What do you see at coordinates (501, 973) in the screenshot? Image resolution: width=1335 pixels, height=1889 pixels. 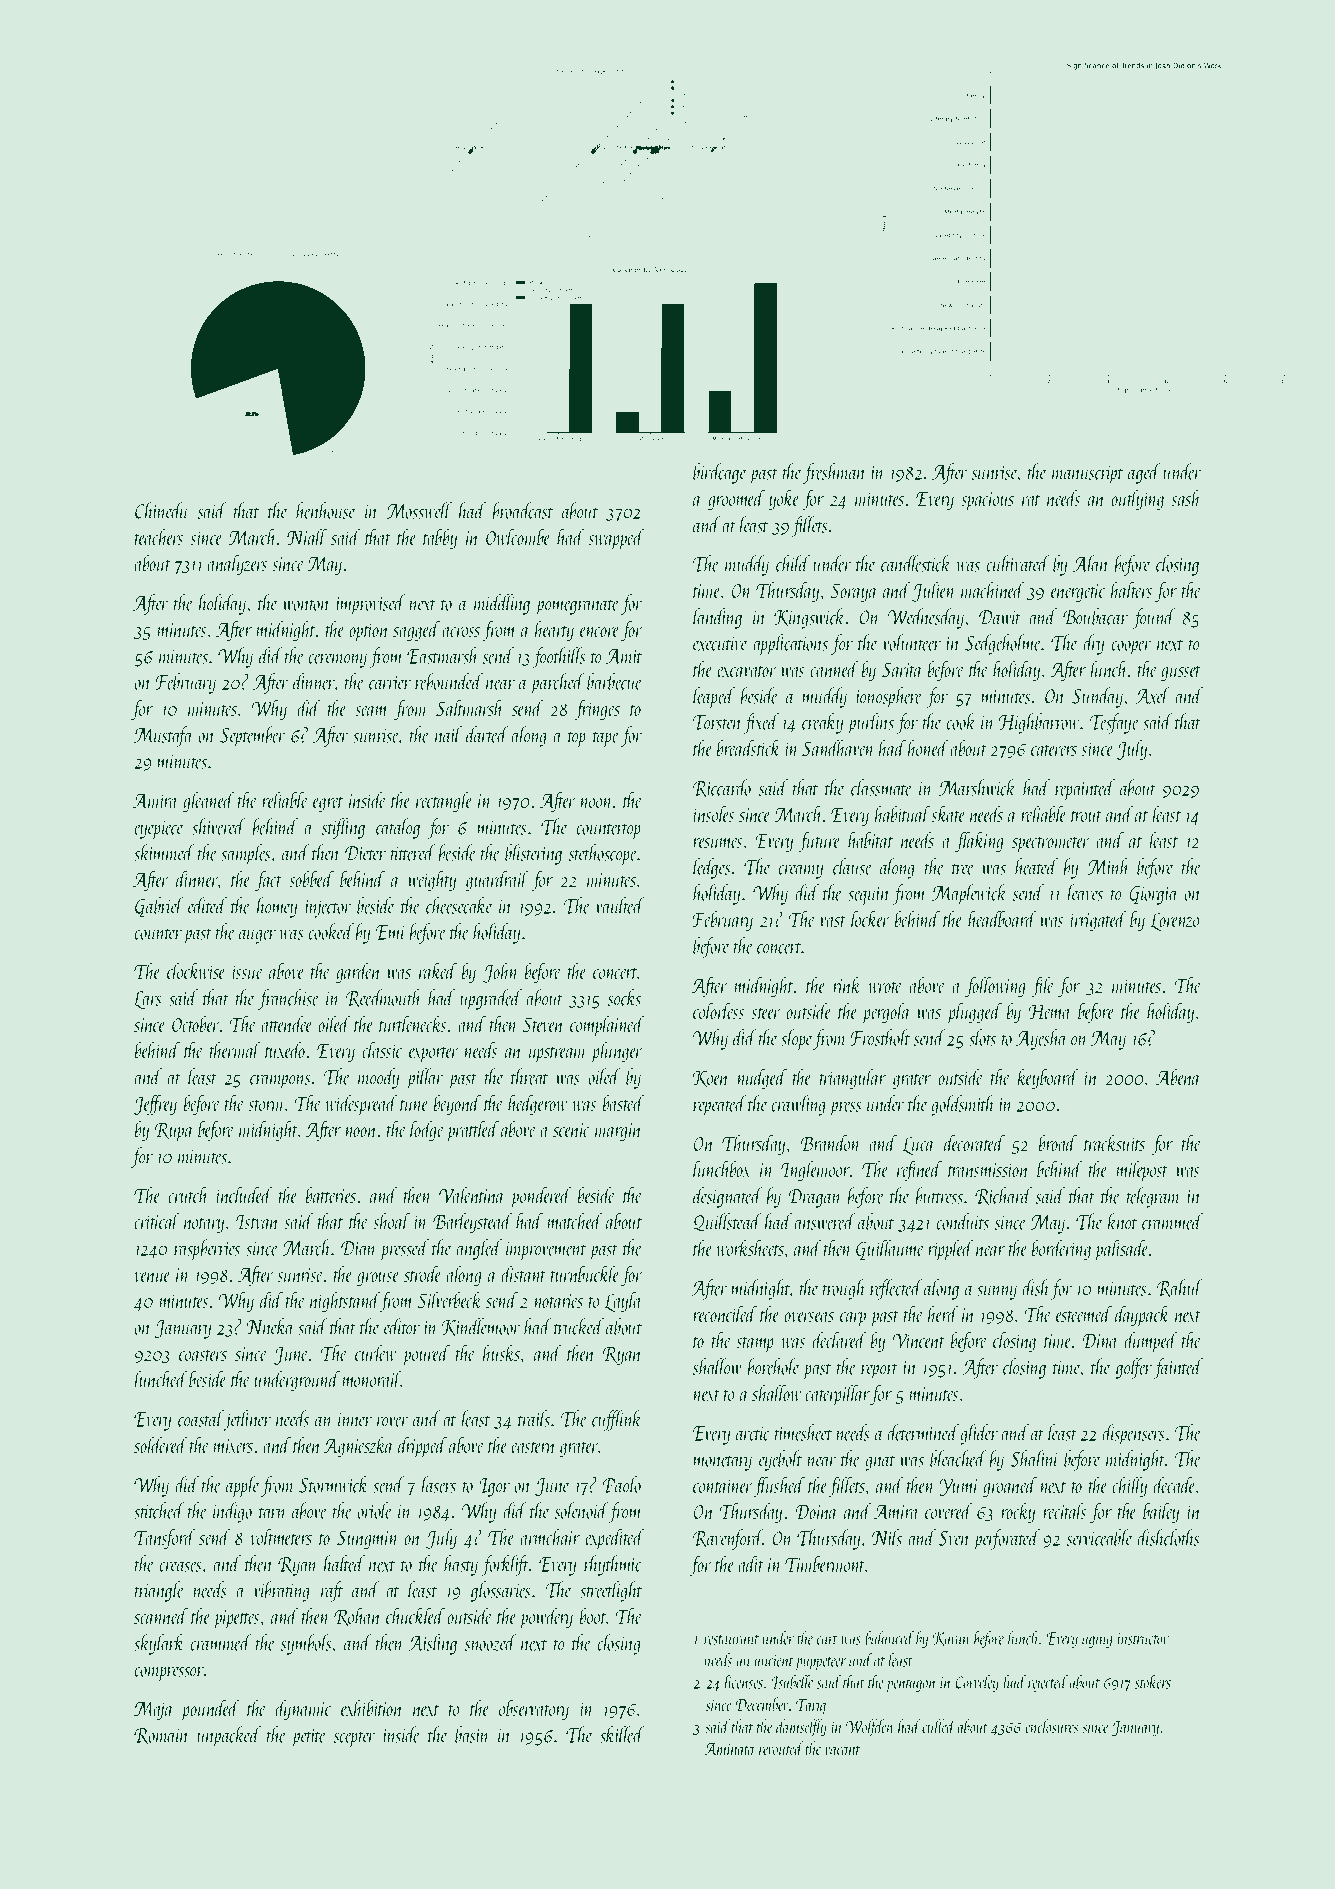 I see `John` at bounding box center [501, 973].
